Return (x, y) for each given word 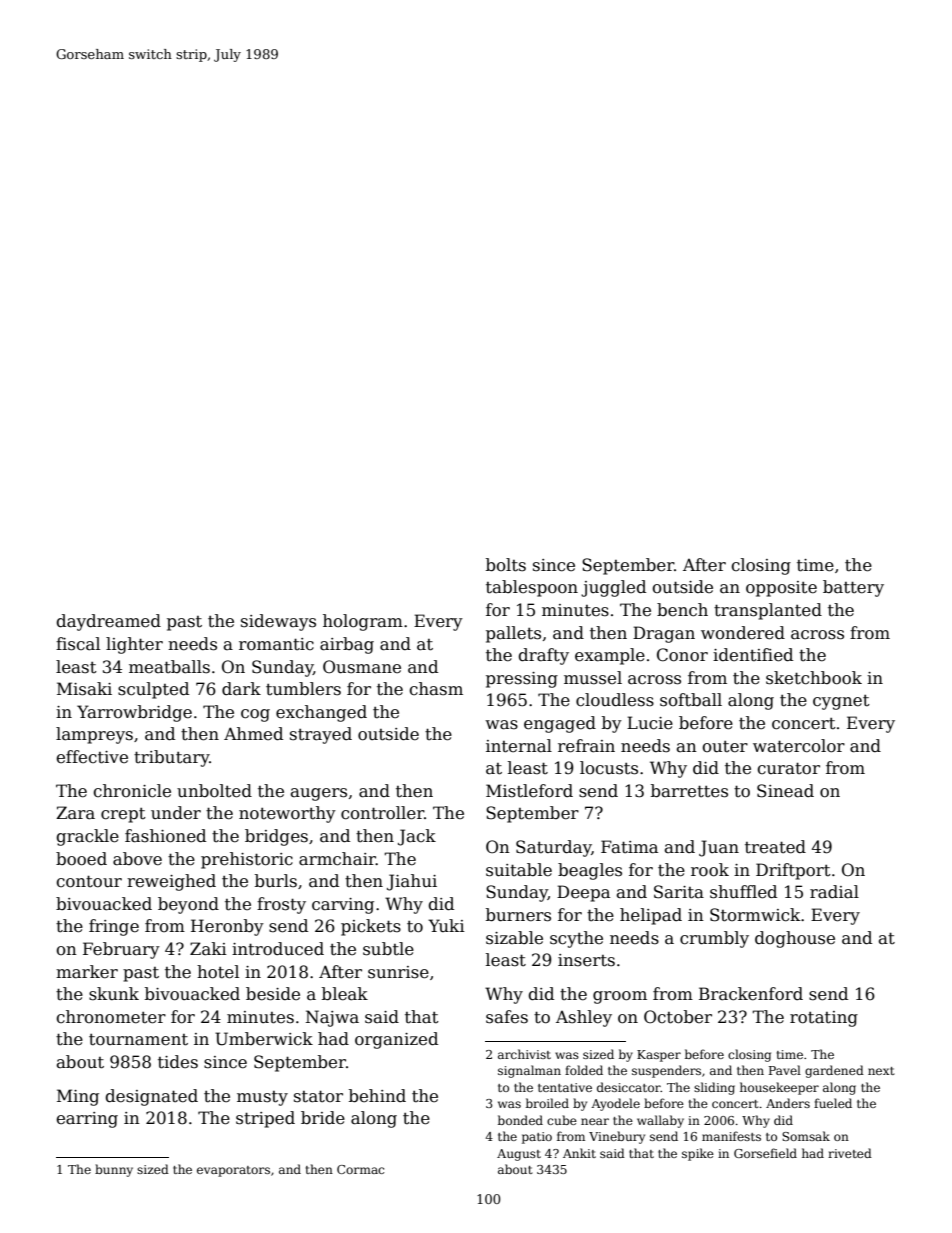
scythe (576, 939)
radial (834, 892)
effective (92, 757)
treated (775, 847)
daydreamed (108, 622)
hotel (218, 972)
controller (382, 813)
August (519, 1155)
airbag (347, 645)
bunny (114, 1170)
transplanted (768, 611)
